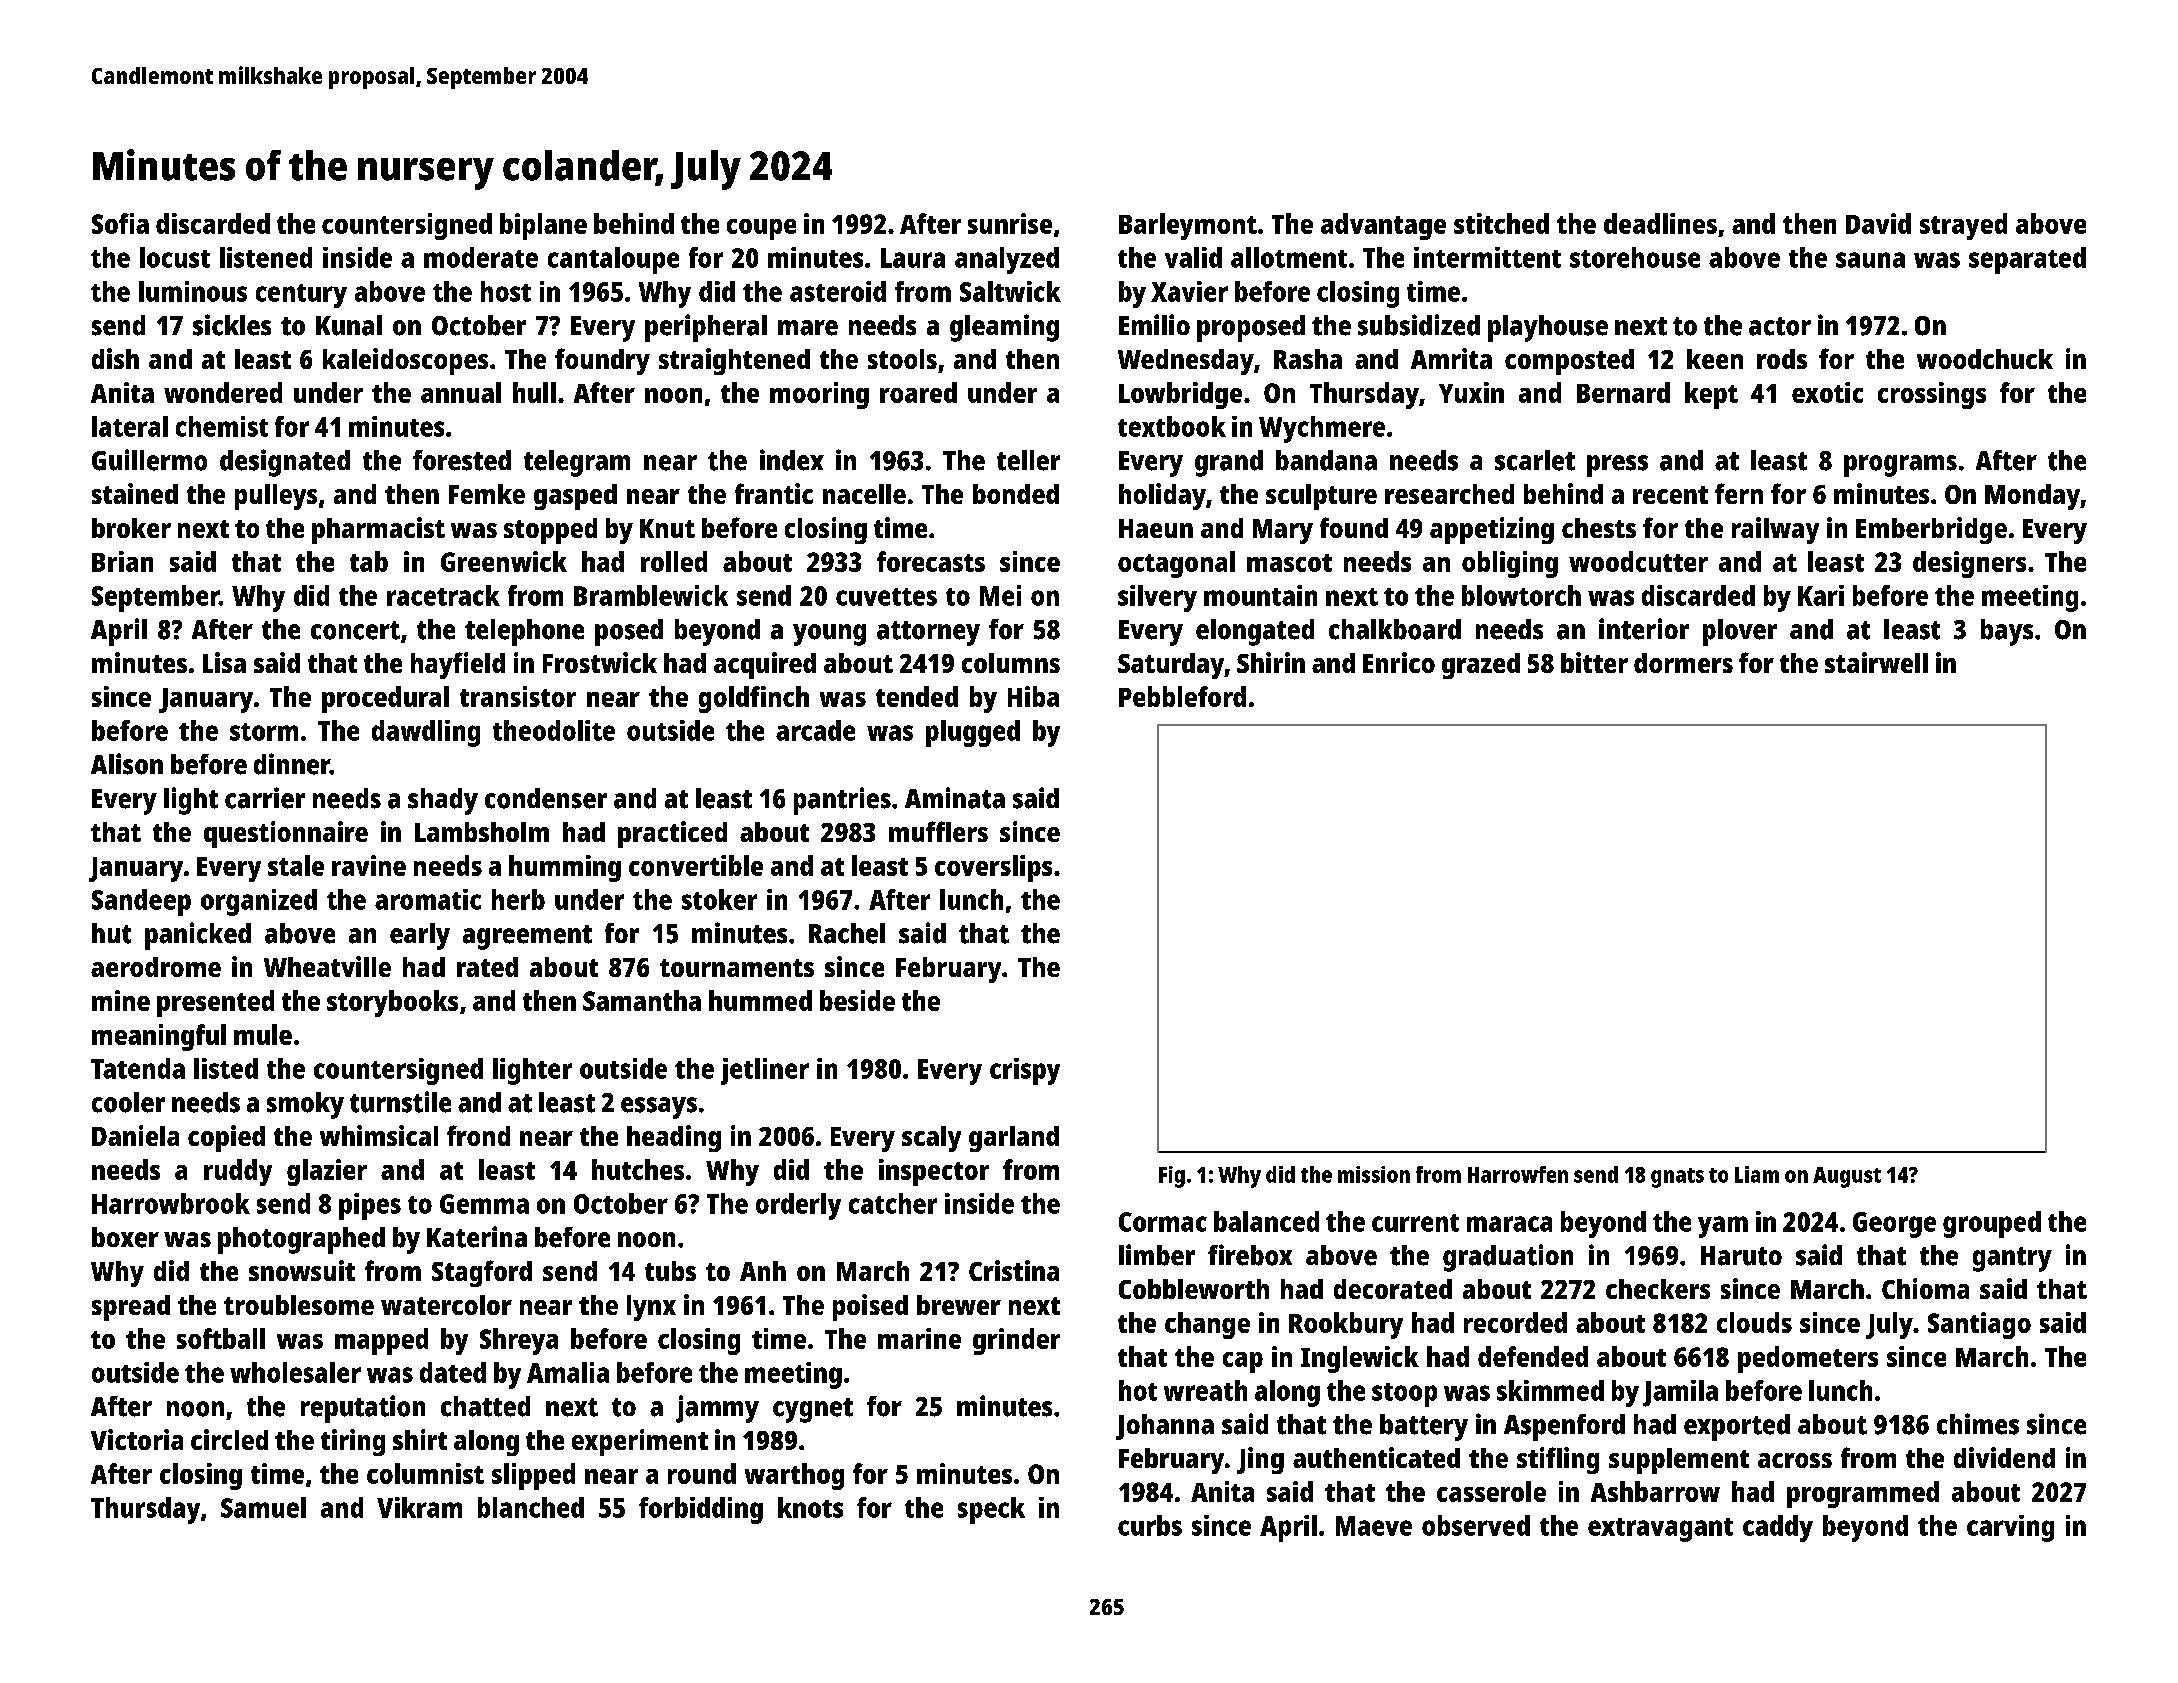 The width and height of the page is (2178, 1683). Describe the element at coordinates (1876, 662) in the page. I see `stairwell` at that location.
